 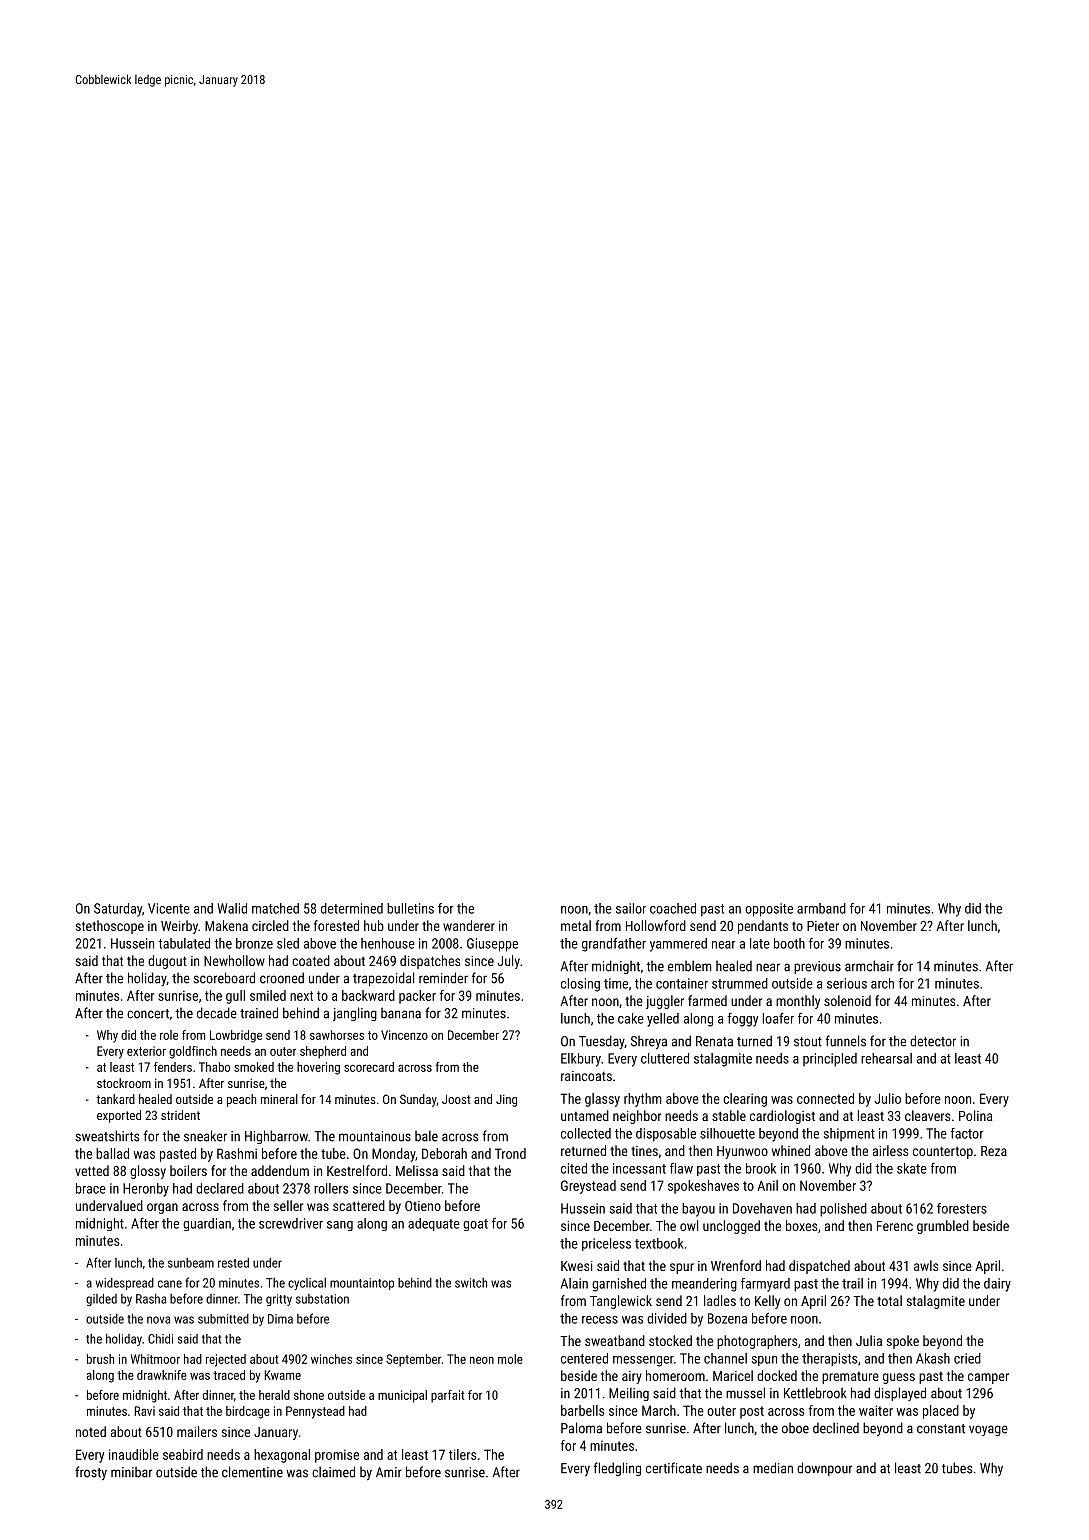 What do you see at coordinates (631, 908) in the document?
I see `sailor` at bounding box center [631, 908].
